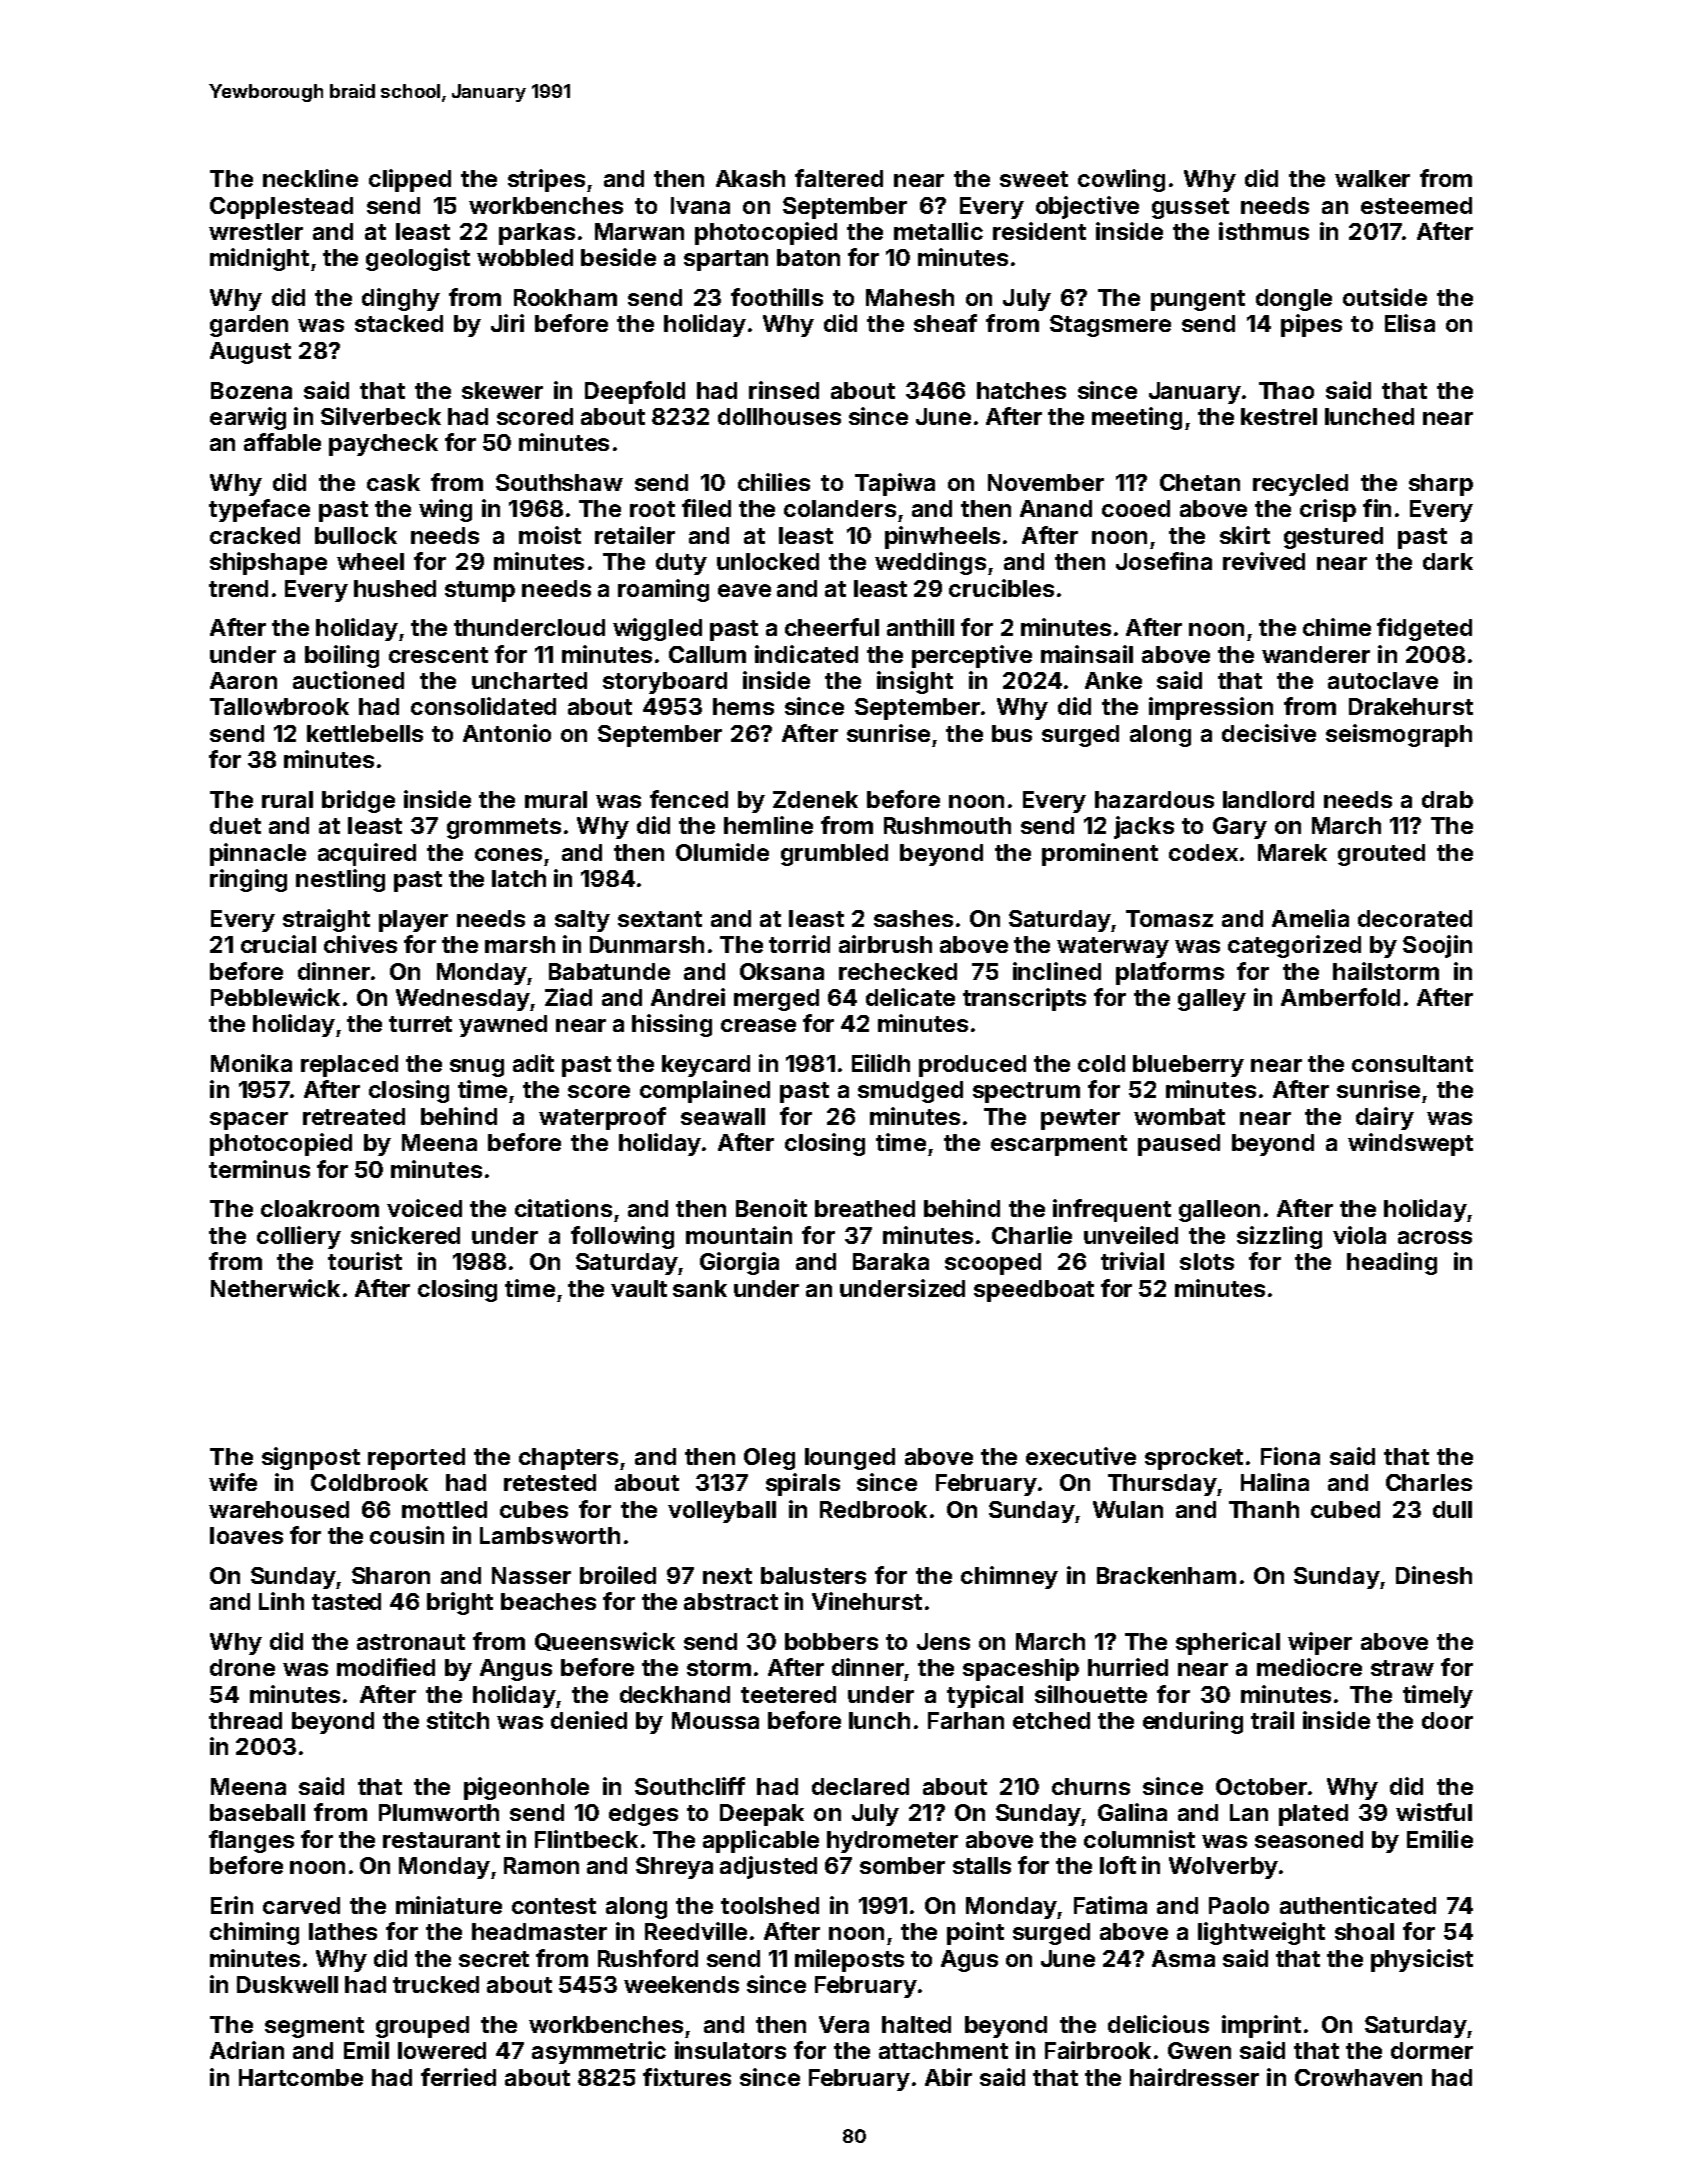 This document has width=1683, height=2178. Describe the element at coordinates (687, 2077) in the document. I see `fixtures` at that location.
